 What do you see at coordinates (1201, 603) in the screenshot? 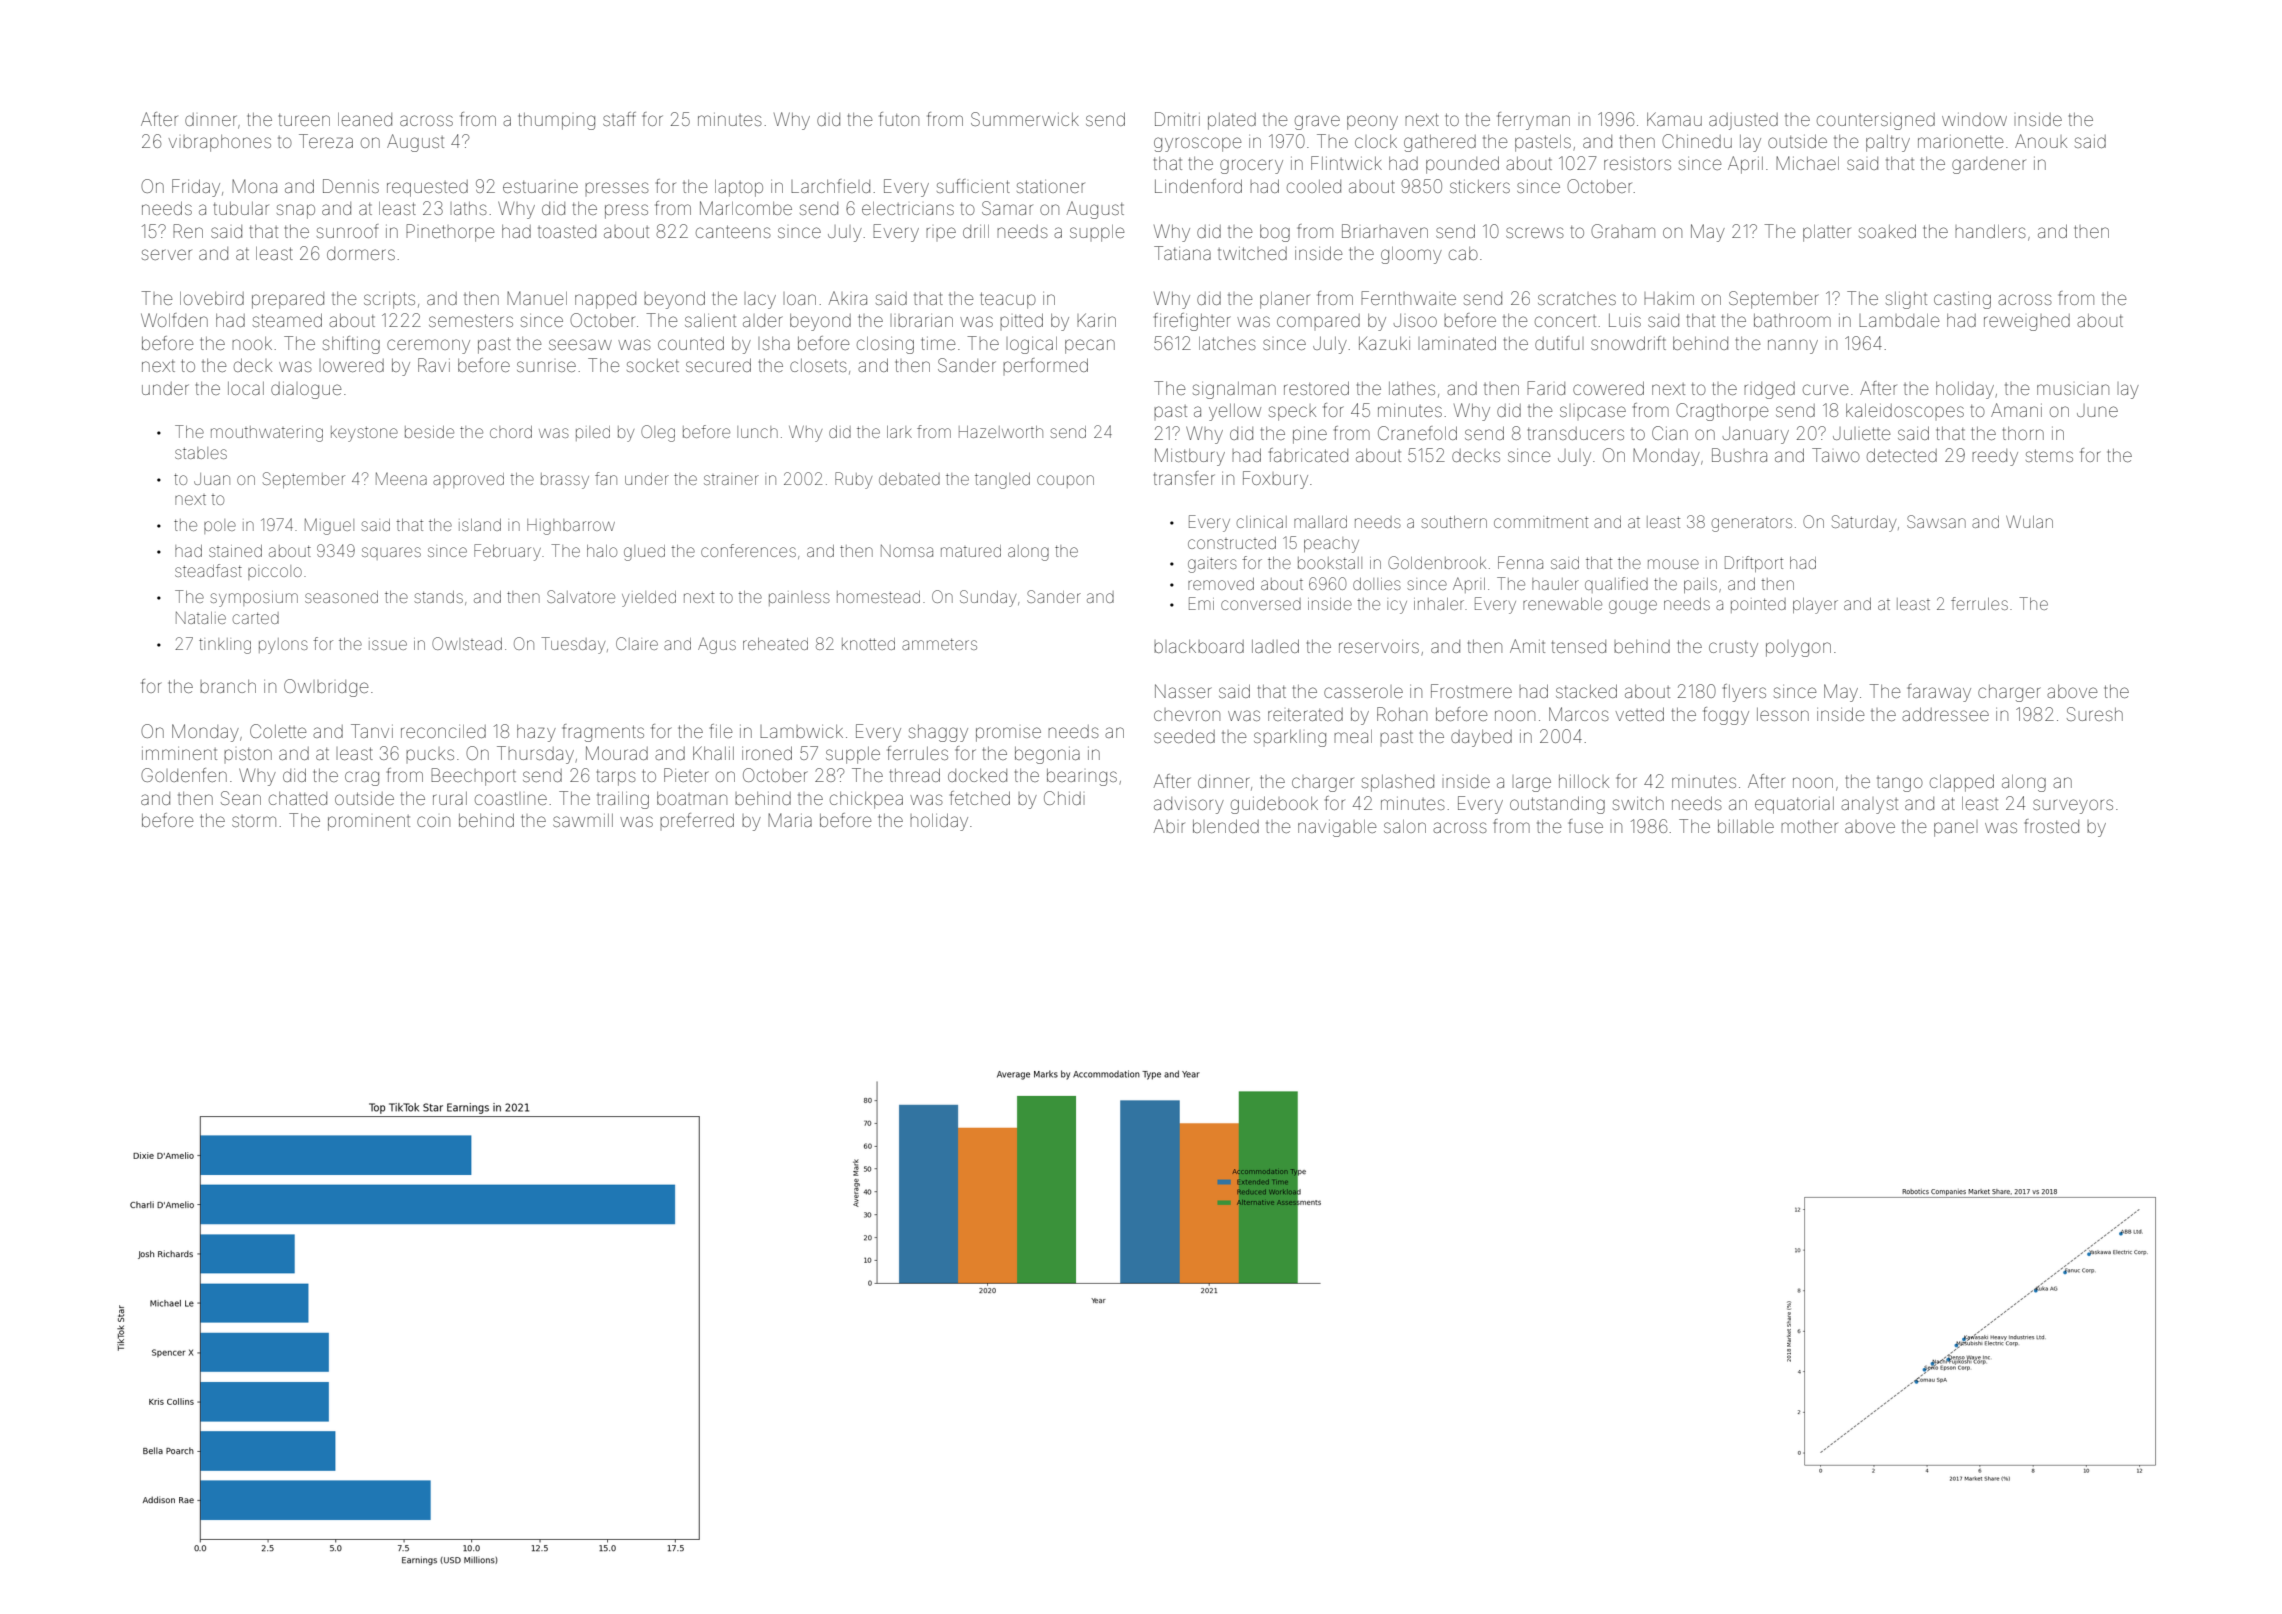
I see `Emi` at bounding box center [1201, 603].
